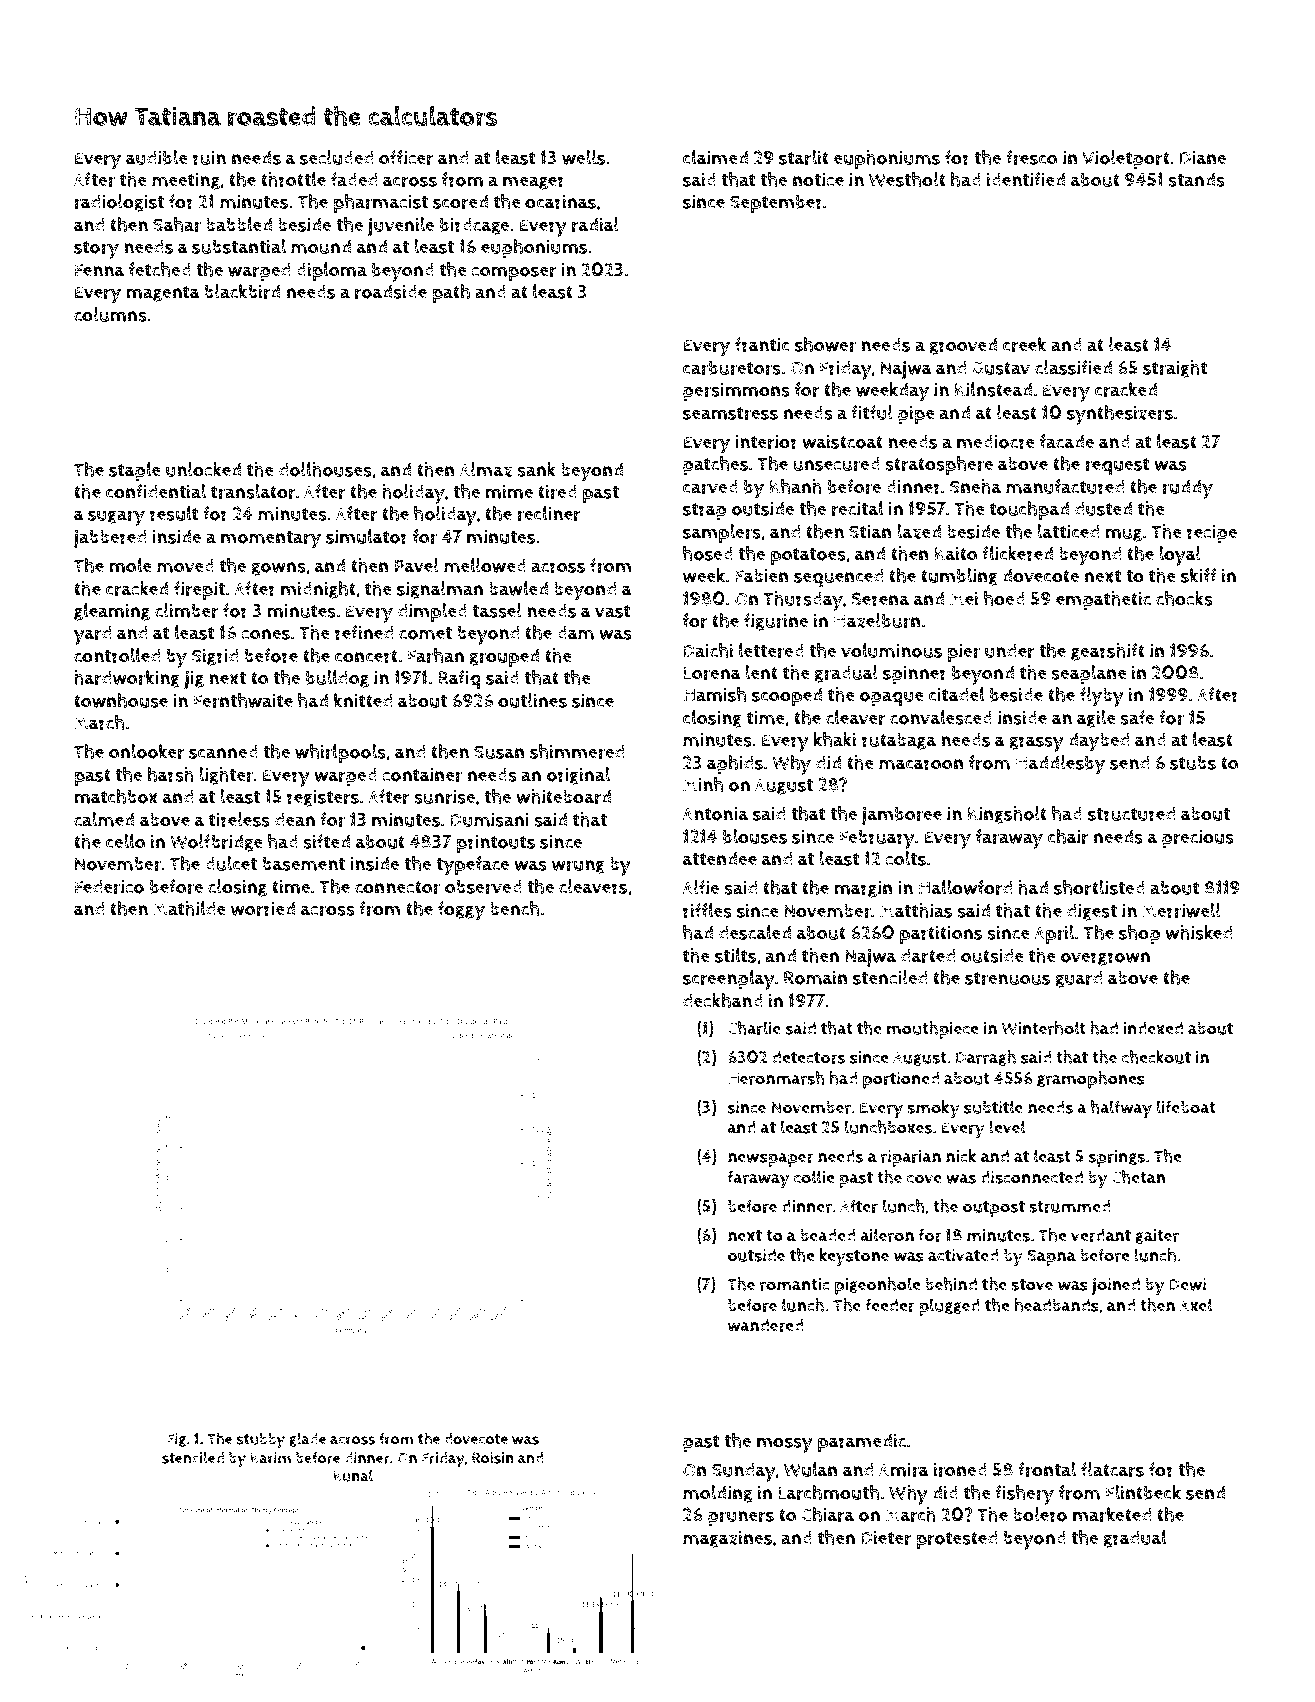  I want to click on riparian, so click(911, 1158).
